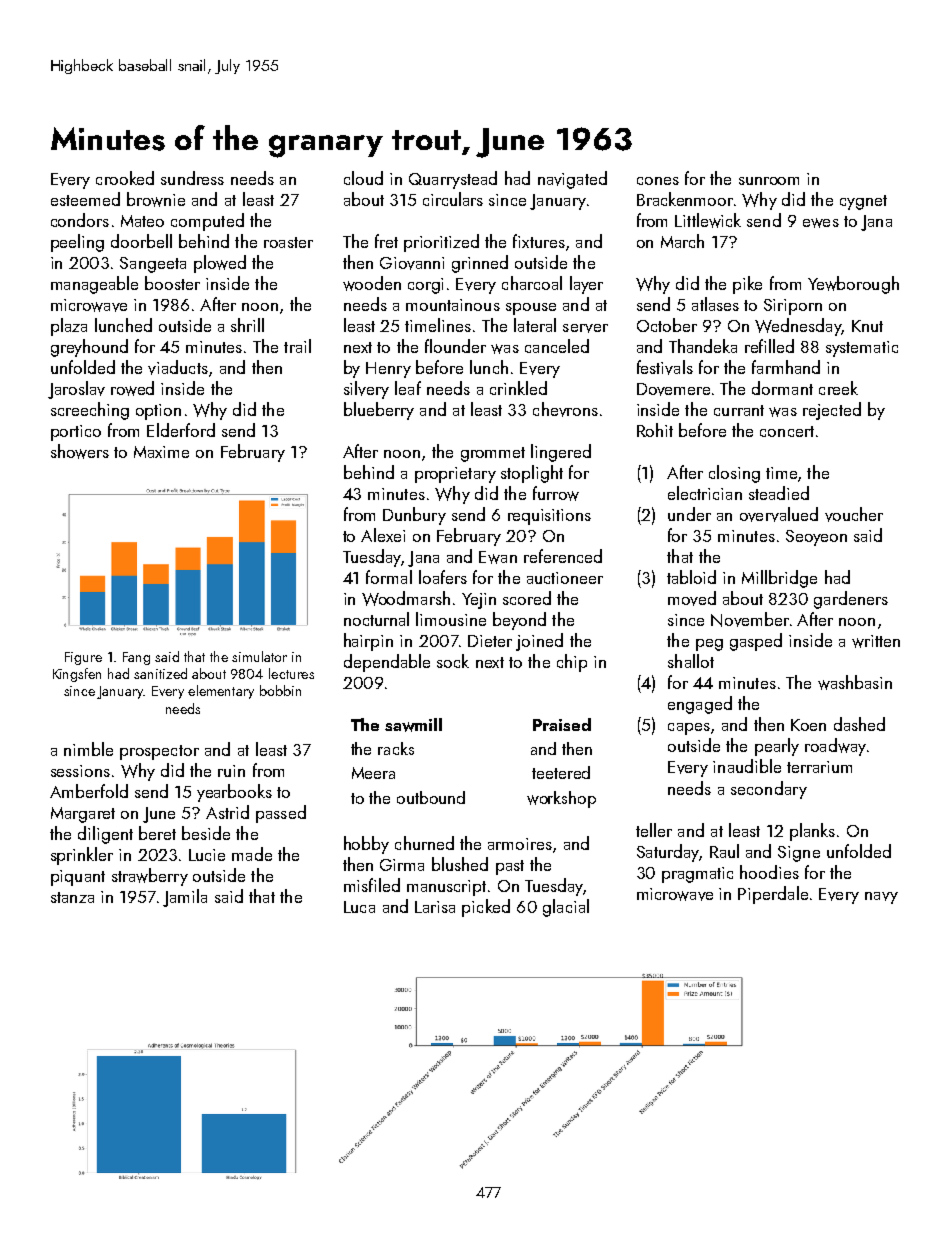  Describe the element at coordinates (562, 724) in the page. I see `Praised` at that location.
